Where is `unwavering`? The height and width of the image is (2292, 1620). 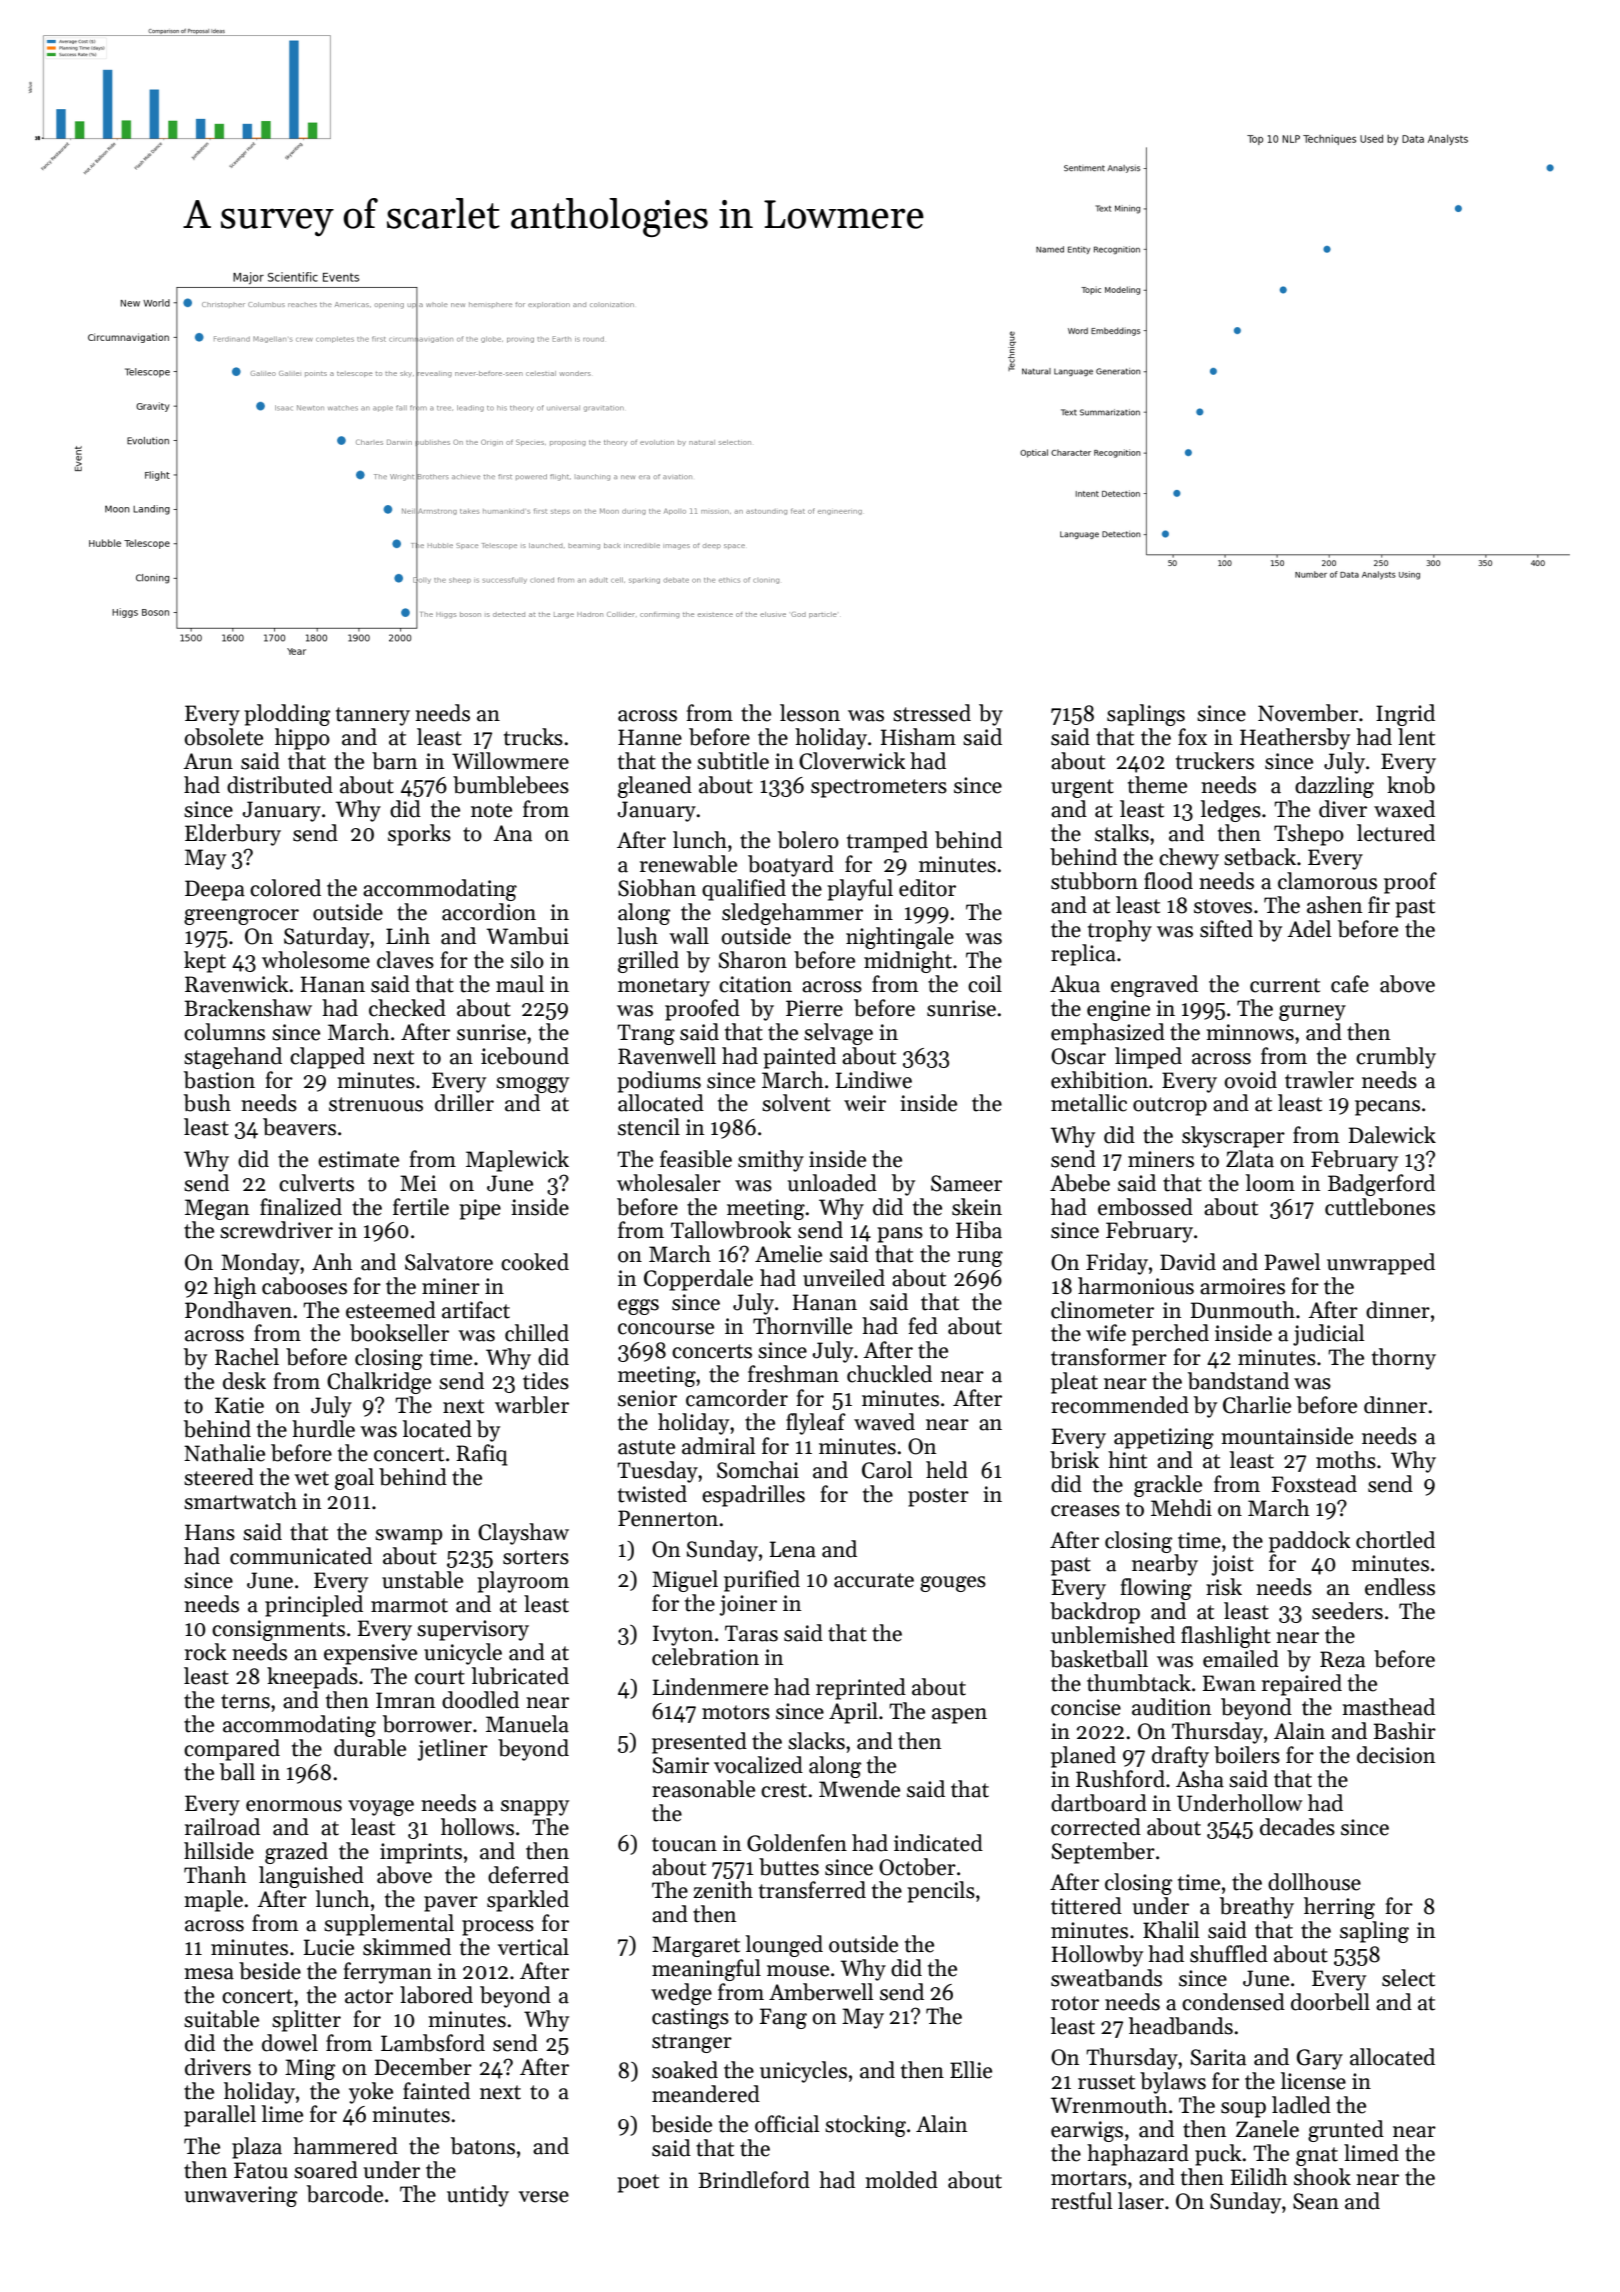
unwavering is located at coordinates (241, 2196).
